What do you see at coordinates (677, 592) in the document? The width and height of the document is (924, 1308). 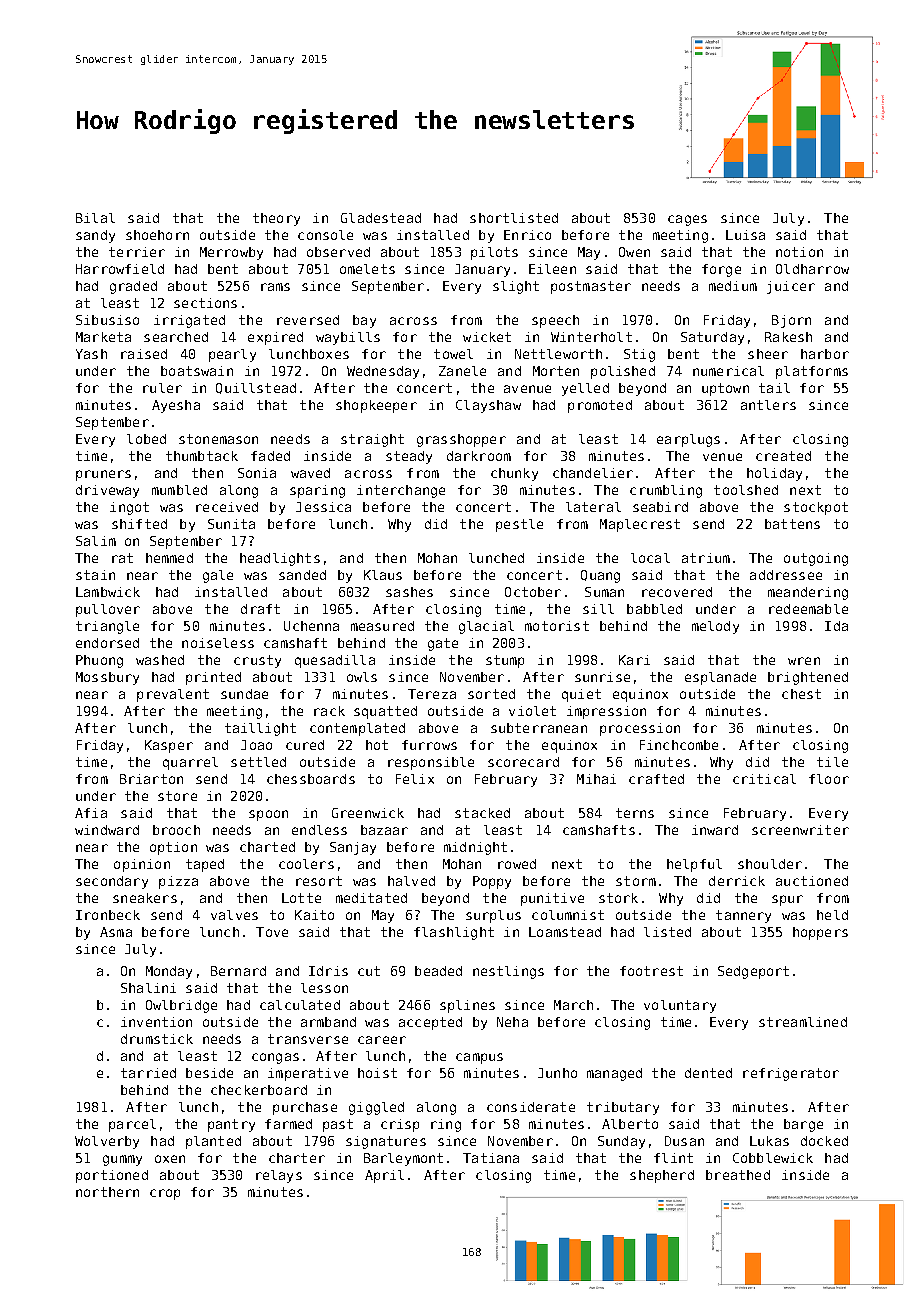 I see `recovered` at bounding box center [677, 592].
